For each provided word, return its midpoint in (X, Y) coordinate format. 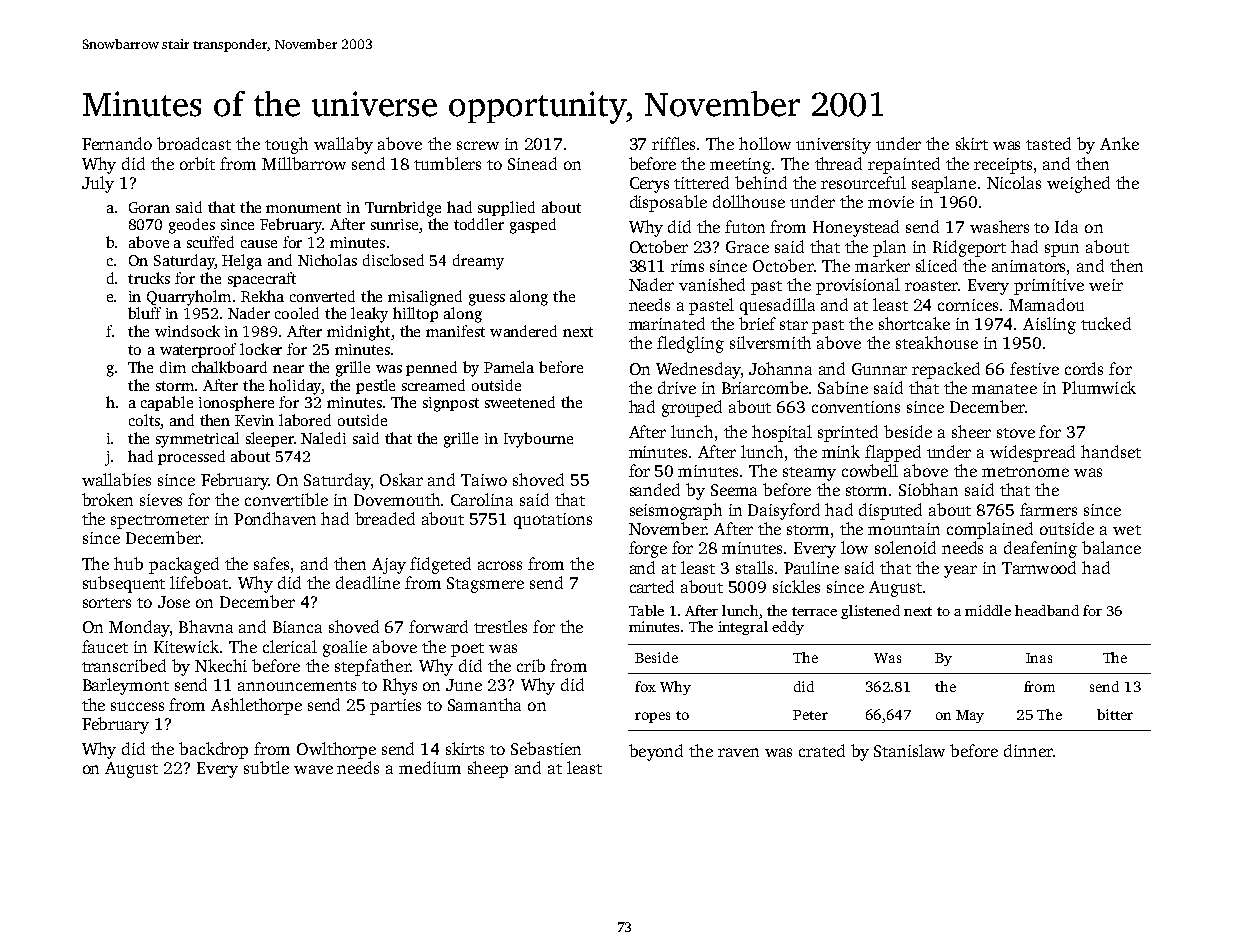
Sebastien (546, 748)
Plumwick (1099, 387)
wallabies (116, 479)
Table (646, 610)
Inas (1039, 658)
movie (891, 202)
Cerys (649, 185)
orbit (197, 163)
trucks (149, 278)
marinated (667, 323)
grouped (692, 408)
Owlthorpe (336, 750)
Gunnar (879, 369)
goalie (345, 648)
